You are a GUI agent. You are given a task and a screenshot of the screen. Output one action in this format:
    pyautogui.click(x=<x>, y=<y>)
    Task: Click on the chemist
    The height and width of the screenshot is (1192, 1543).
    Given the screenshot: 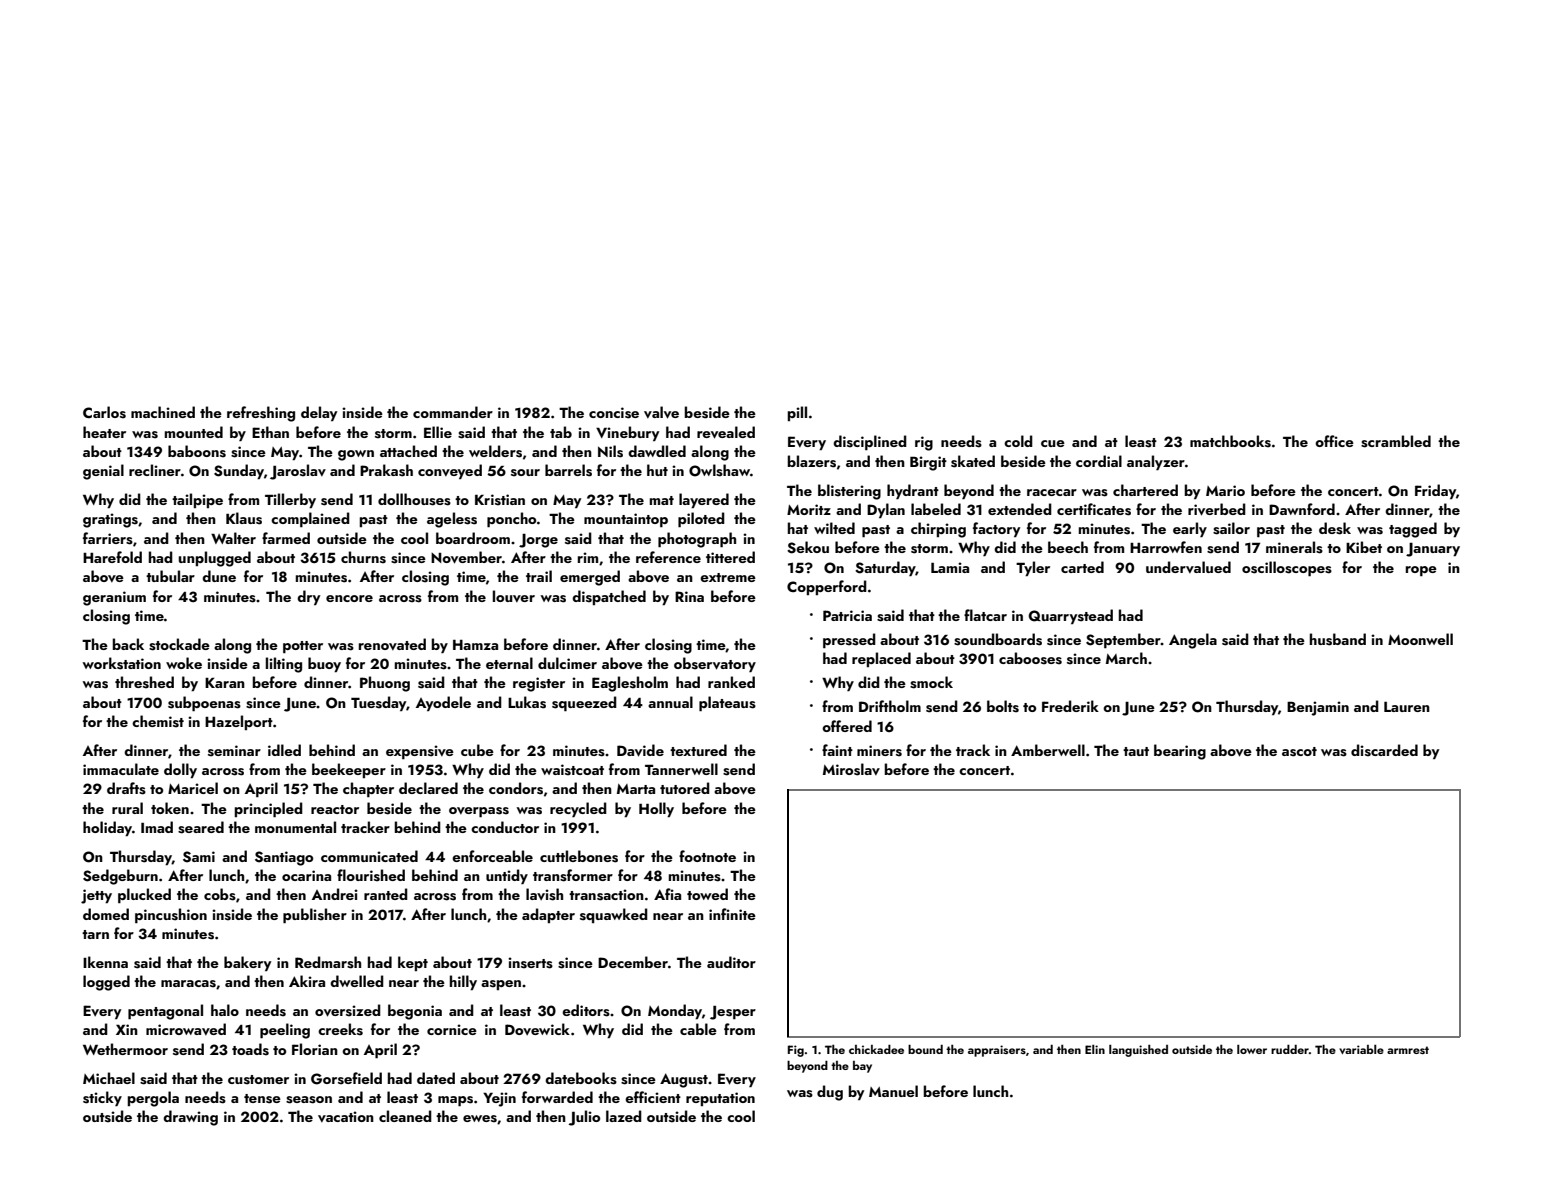 What is the action you would take?
    pyautogui.click(x=158, y=721)
